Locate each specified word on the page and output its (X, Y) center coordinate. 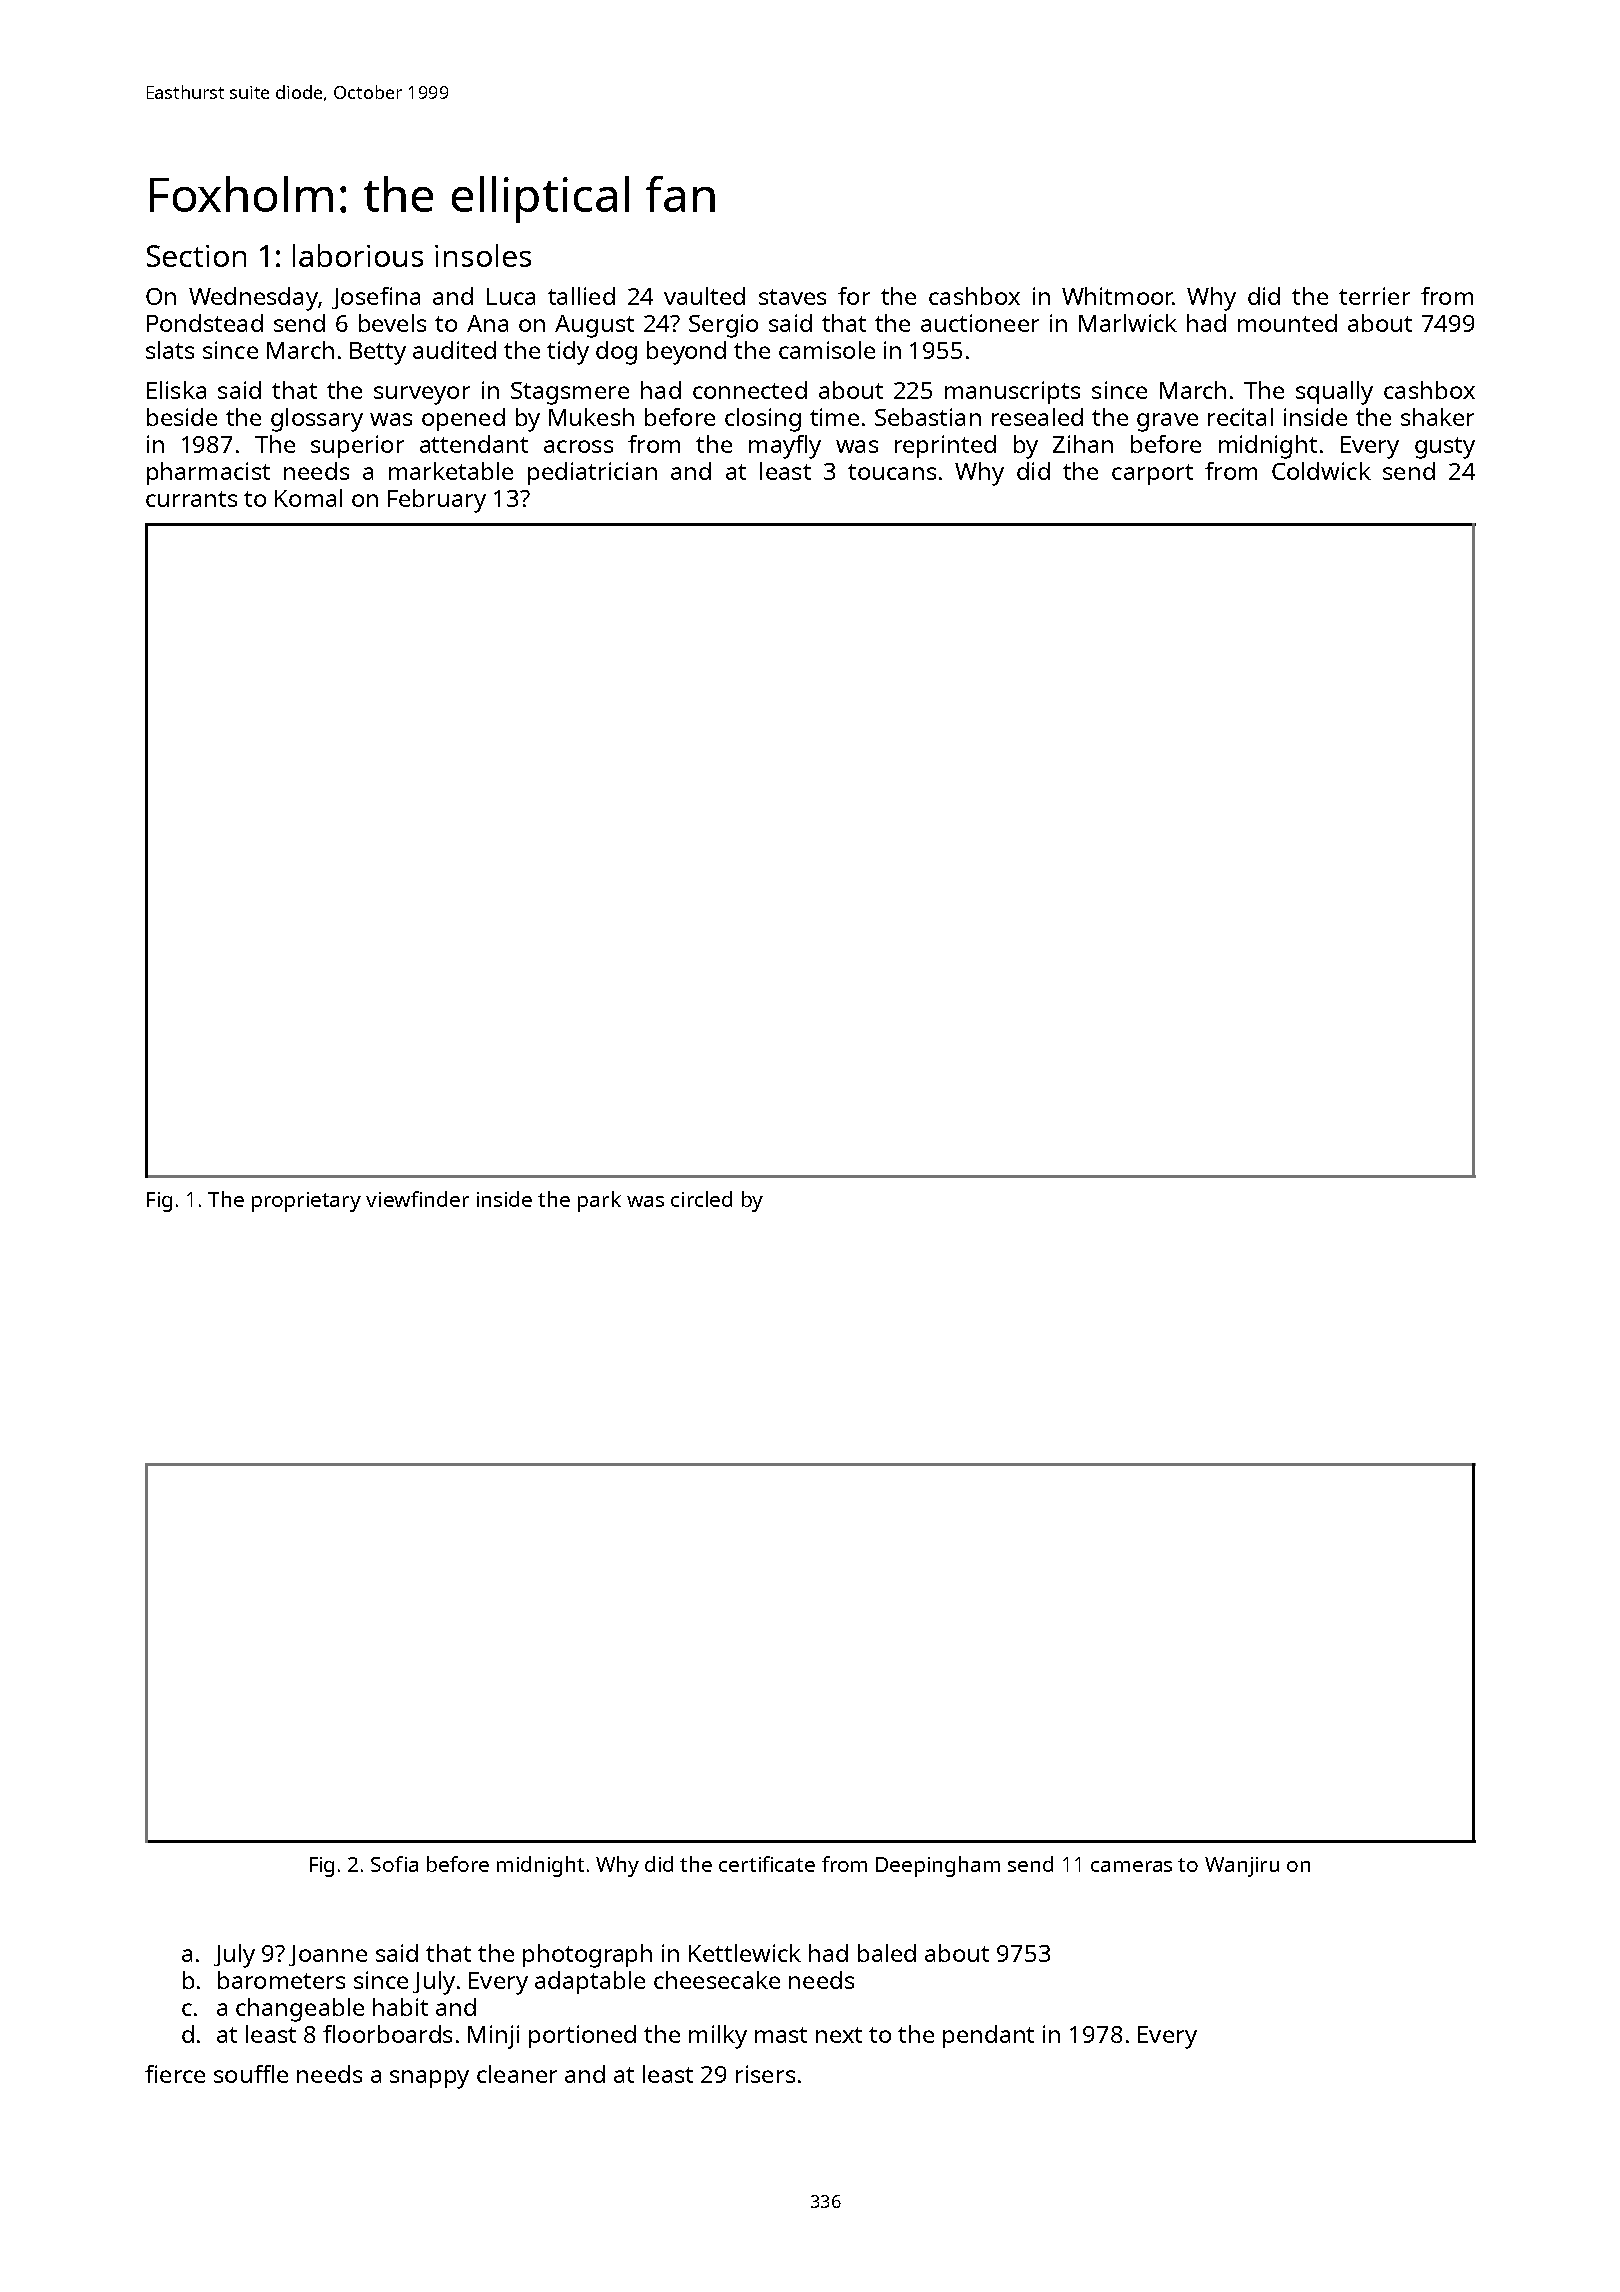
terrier (1374, 296)
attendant (474, 444)
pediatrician (592, 473)
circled (701, 1199)
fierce (175, 2074)
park (599, 1201)
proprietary (306, 1202)
